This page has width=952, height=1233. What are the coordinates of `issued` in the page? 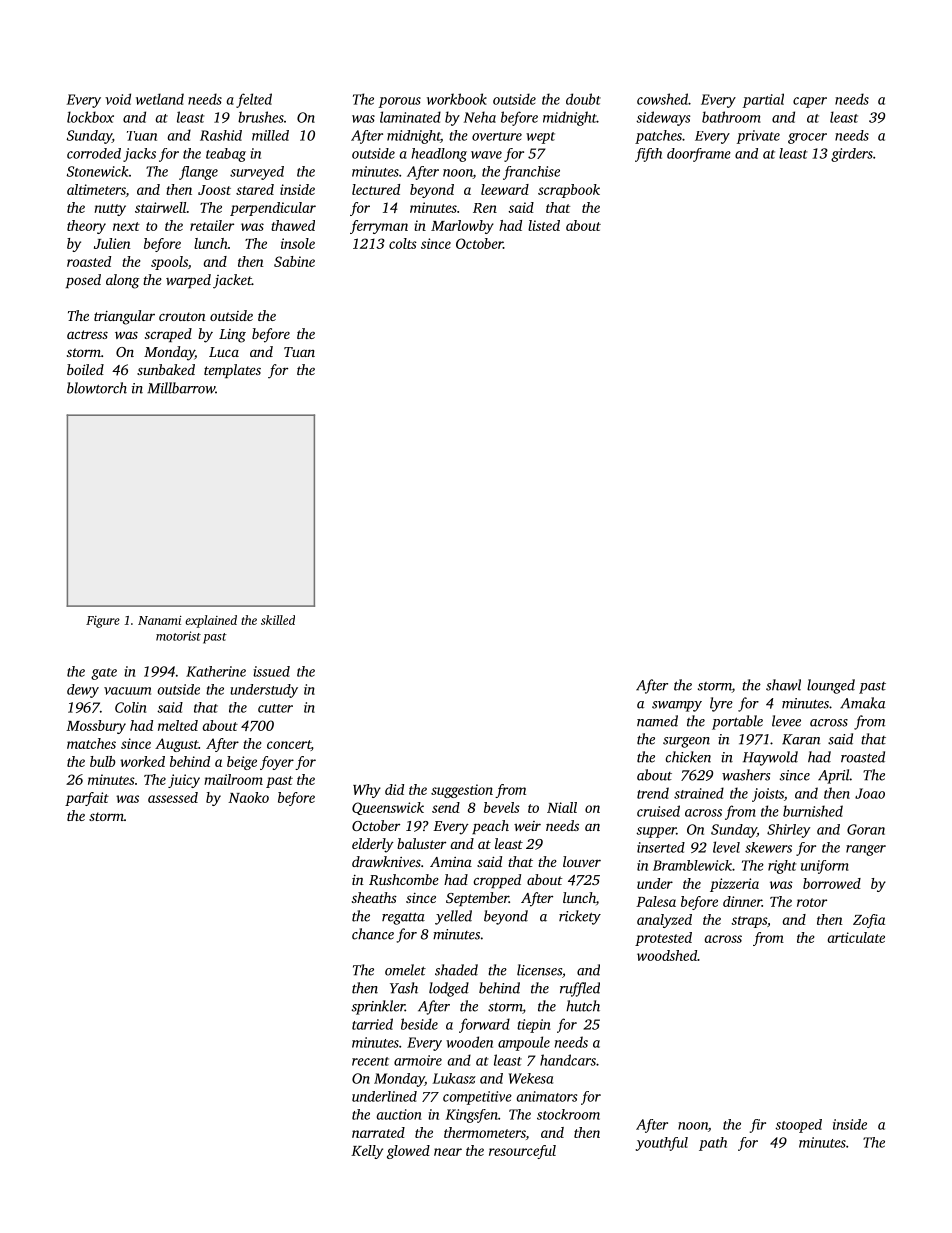 It's located at (271, 671).
